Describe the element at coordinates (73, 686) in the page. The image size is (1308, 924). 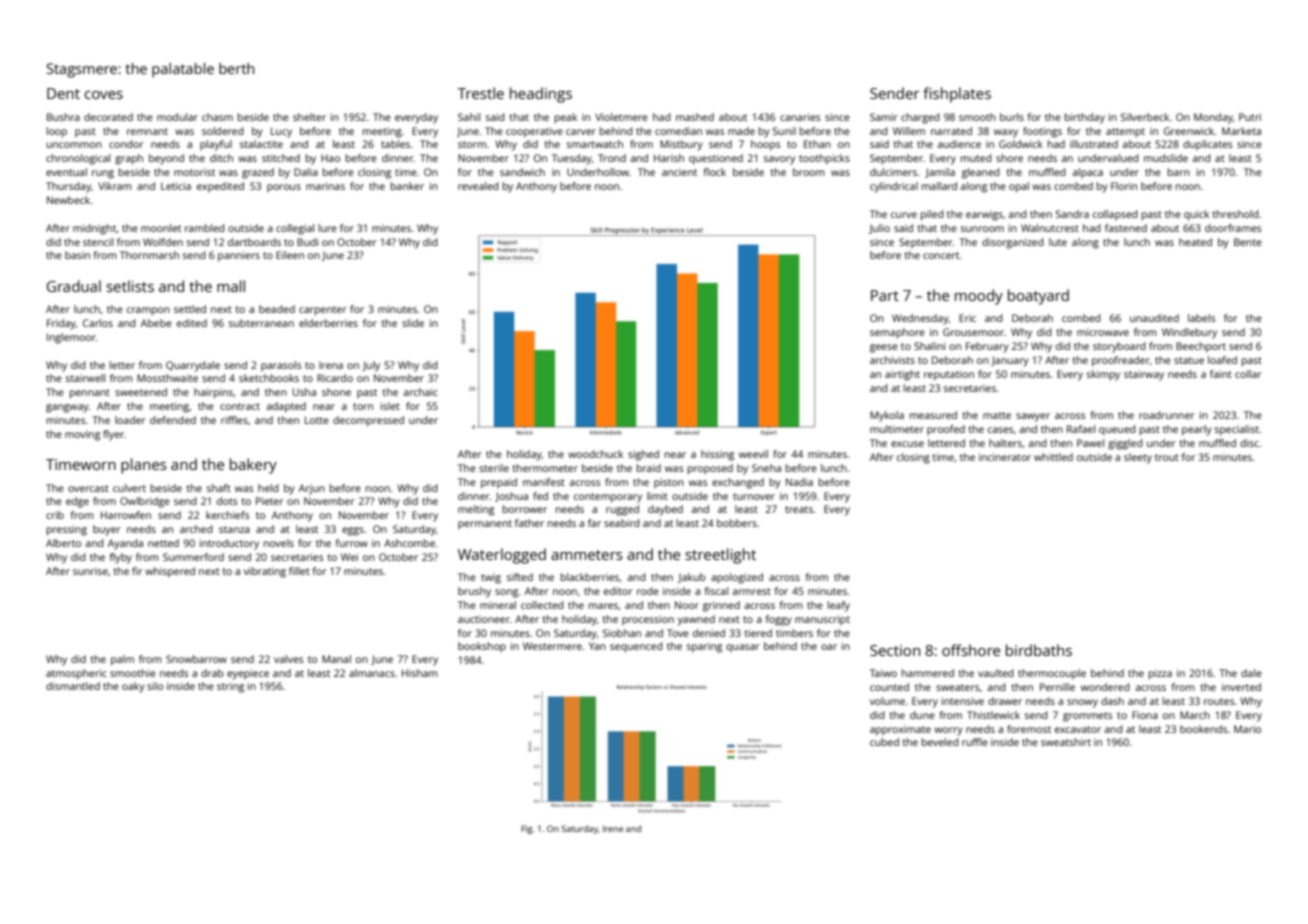
I see `dismantled` at that location.
